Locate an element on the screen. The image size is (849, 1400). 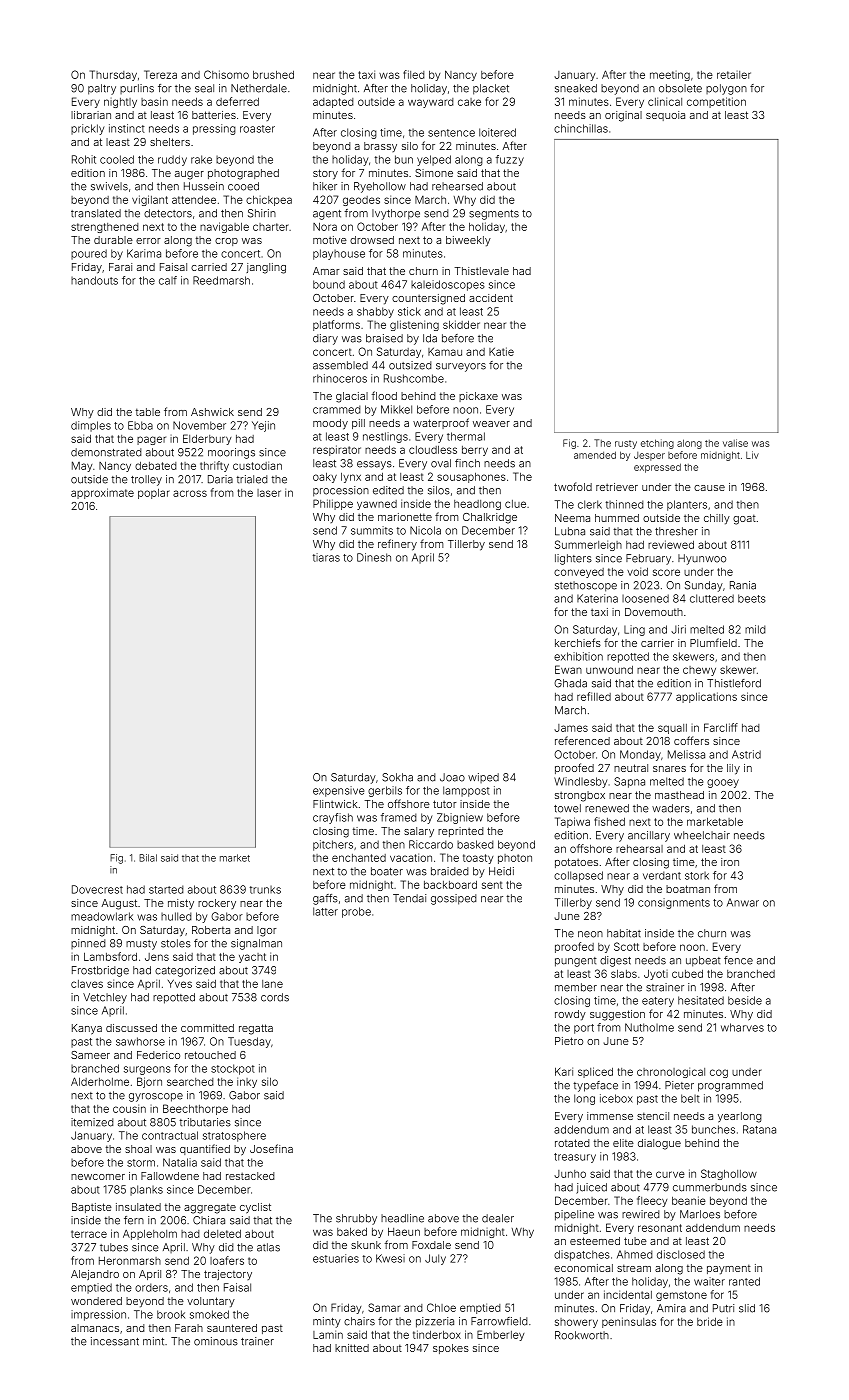
handouts is located at coordinates (94, 280).
